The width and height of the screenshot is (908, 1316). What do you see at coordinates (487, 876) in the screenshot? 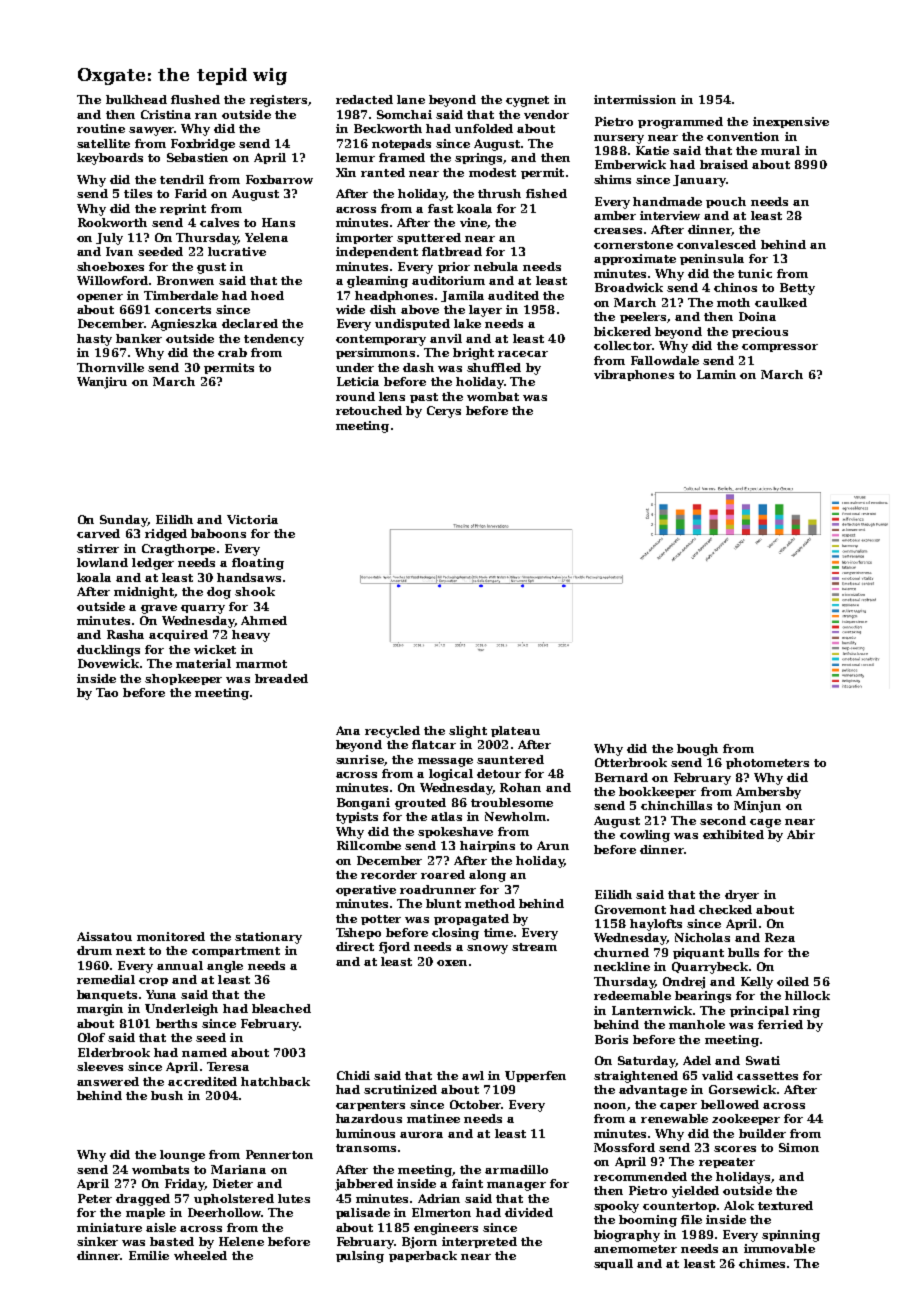
I see `along` at bounding box center [487, 876].
